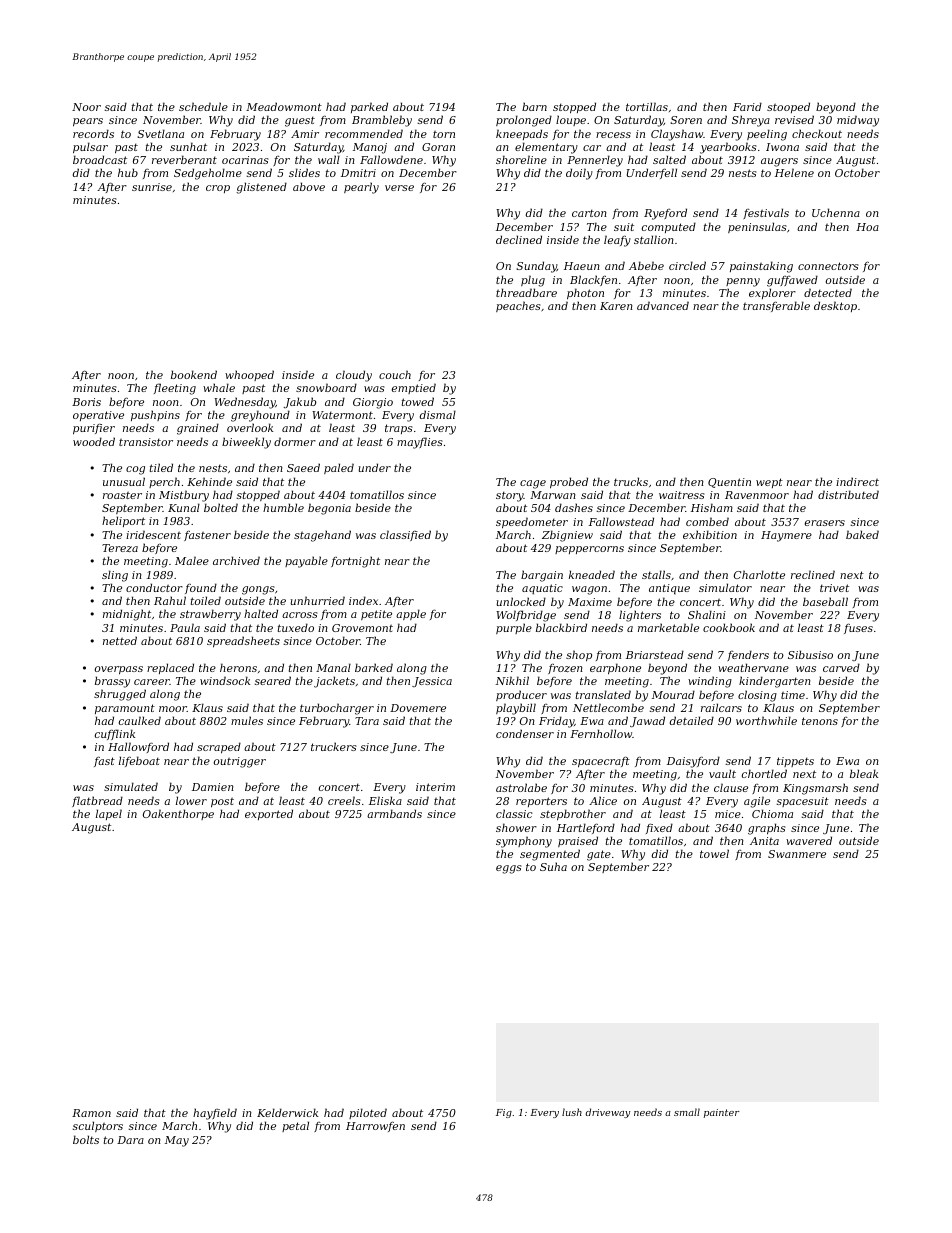  I want to click on Dara, so click(130, 1140).
